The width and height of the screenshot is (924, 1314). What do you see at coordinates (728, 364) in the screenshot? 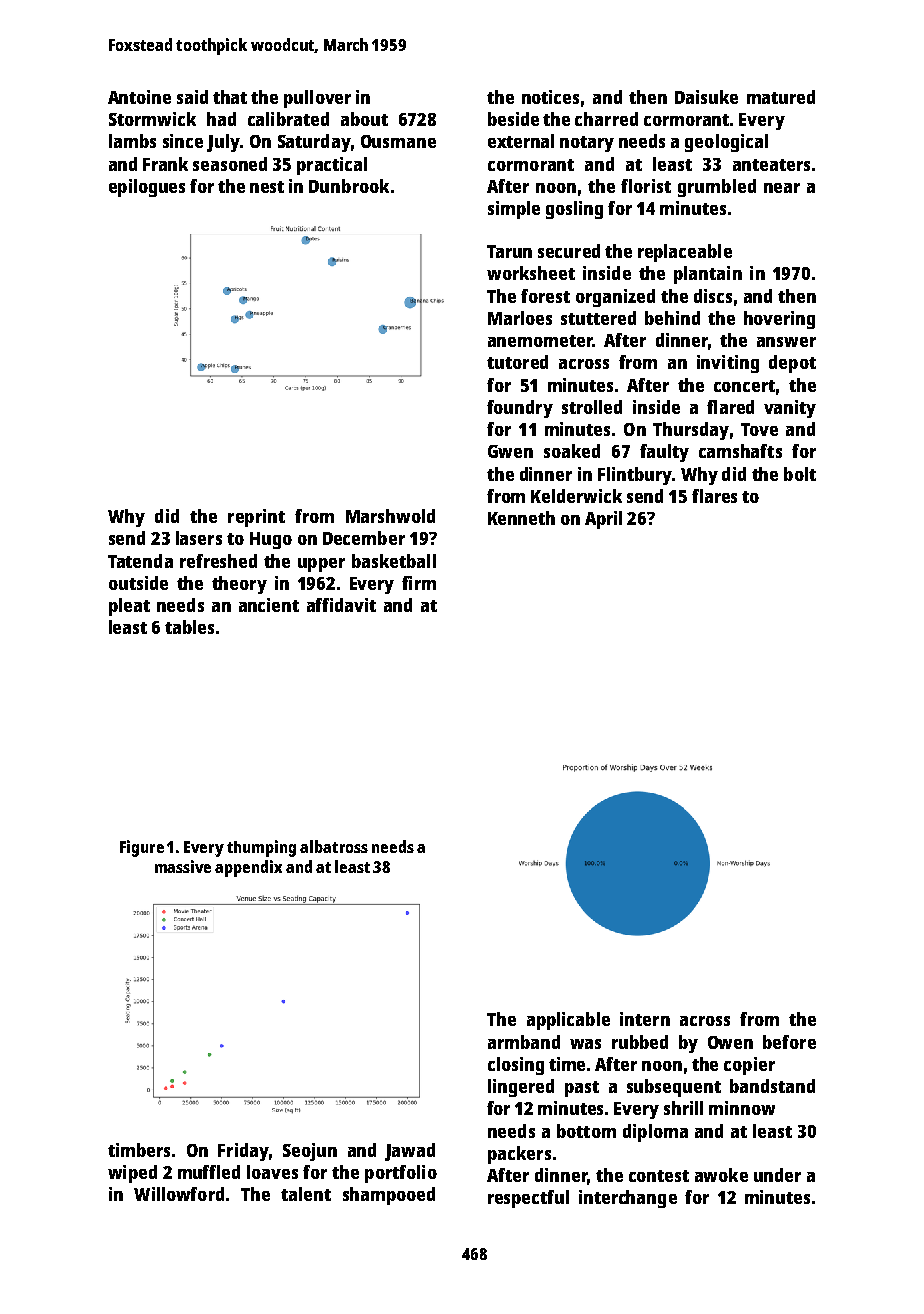
I see `inviting` at bounding box center [728, 364].
